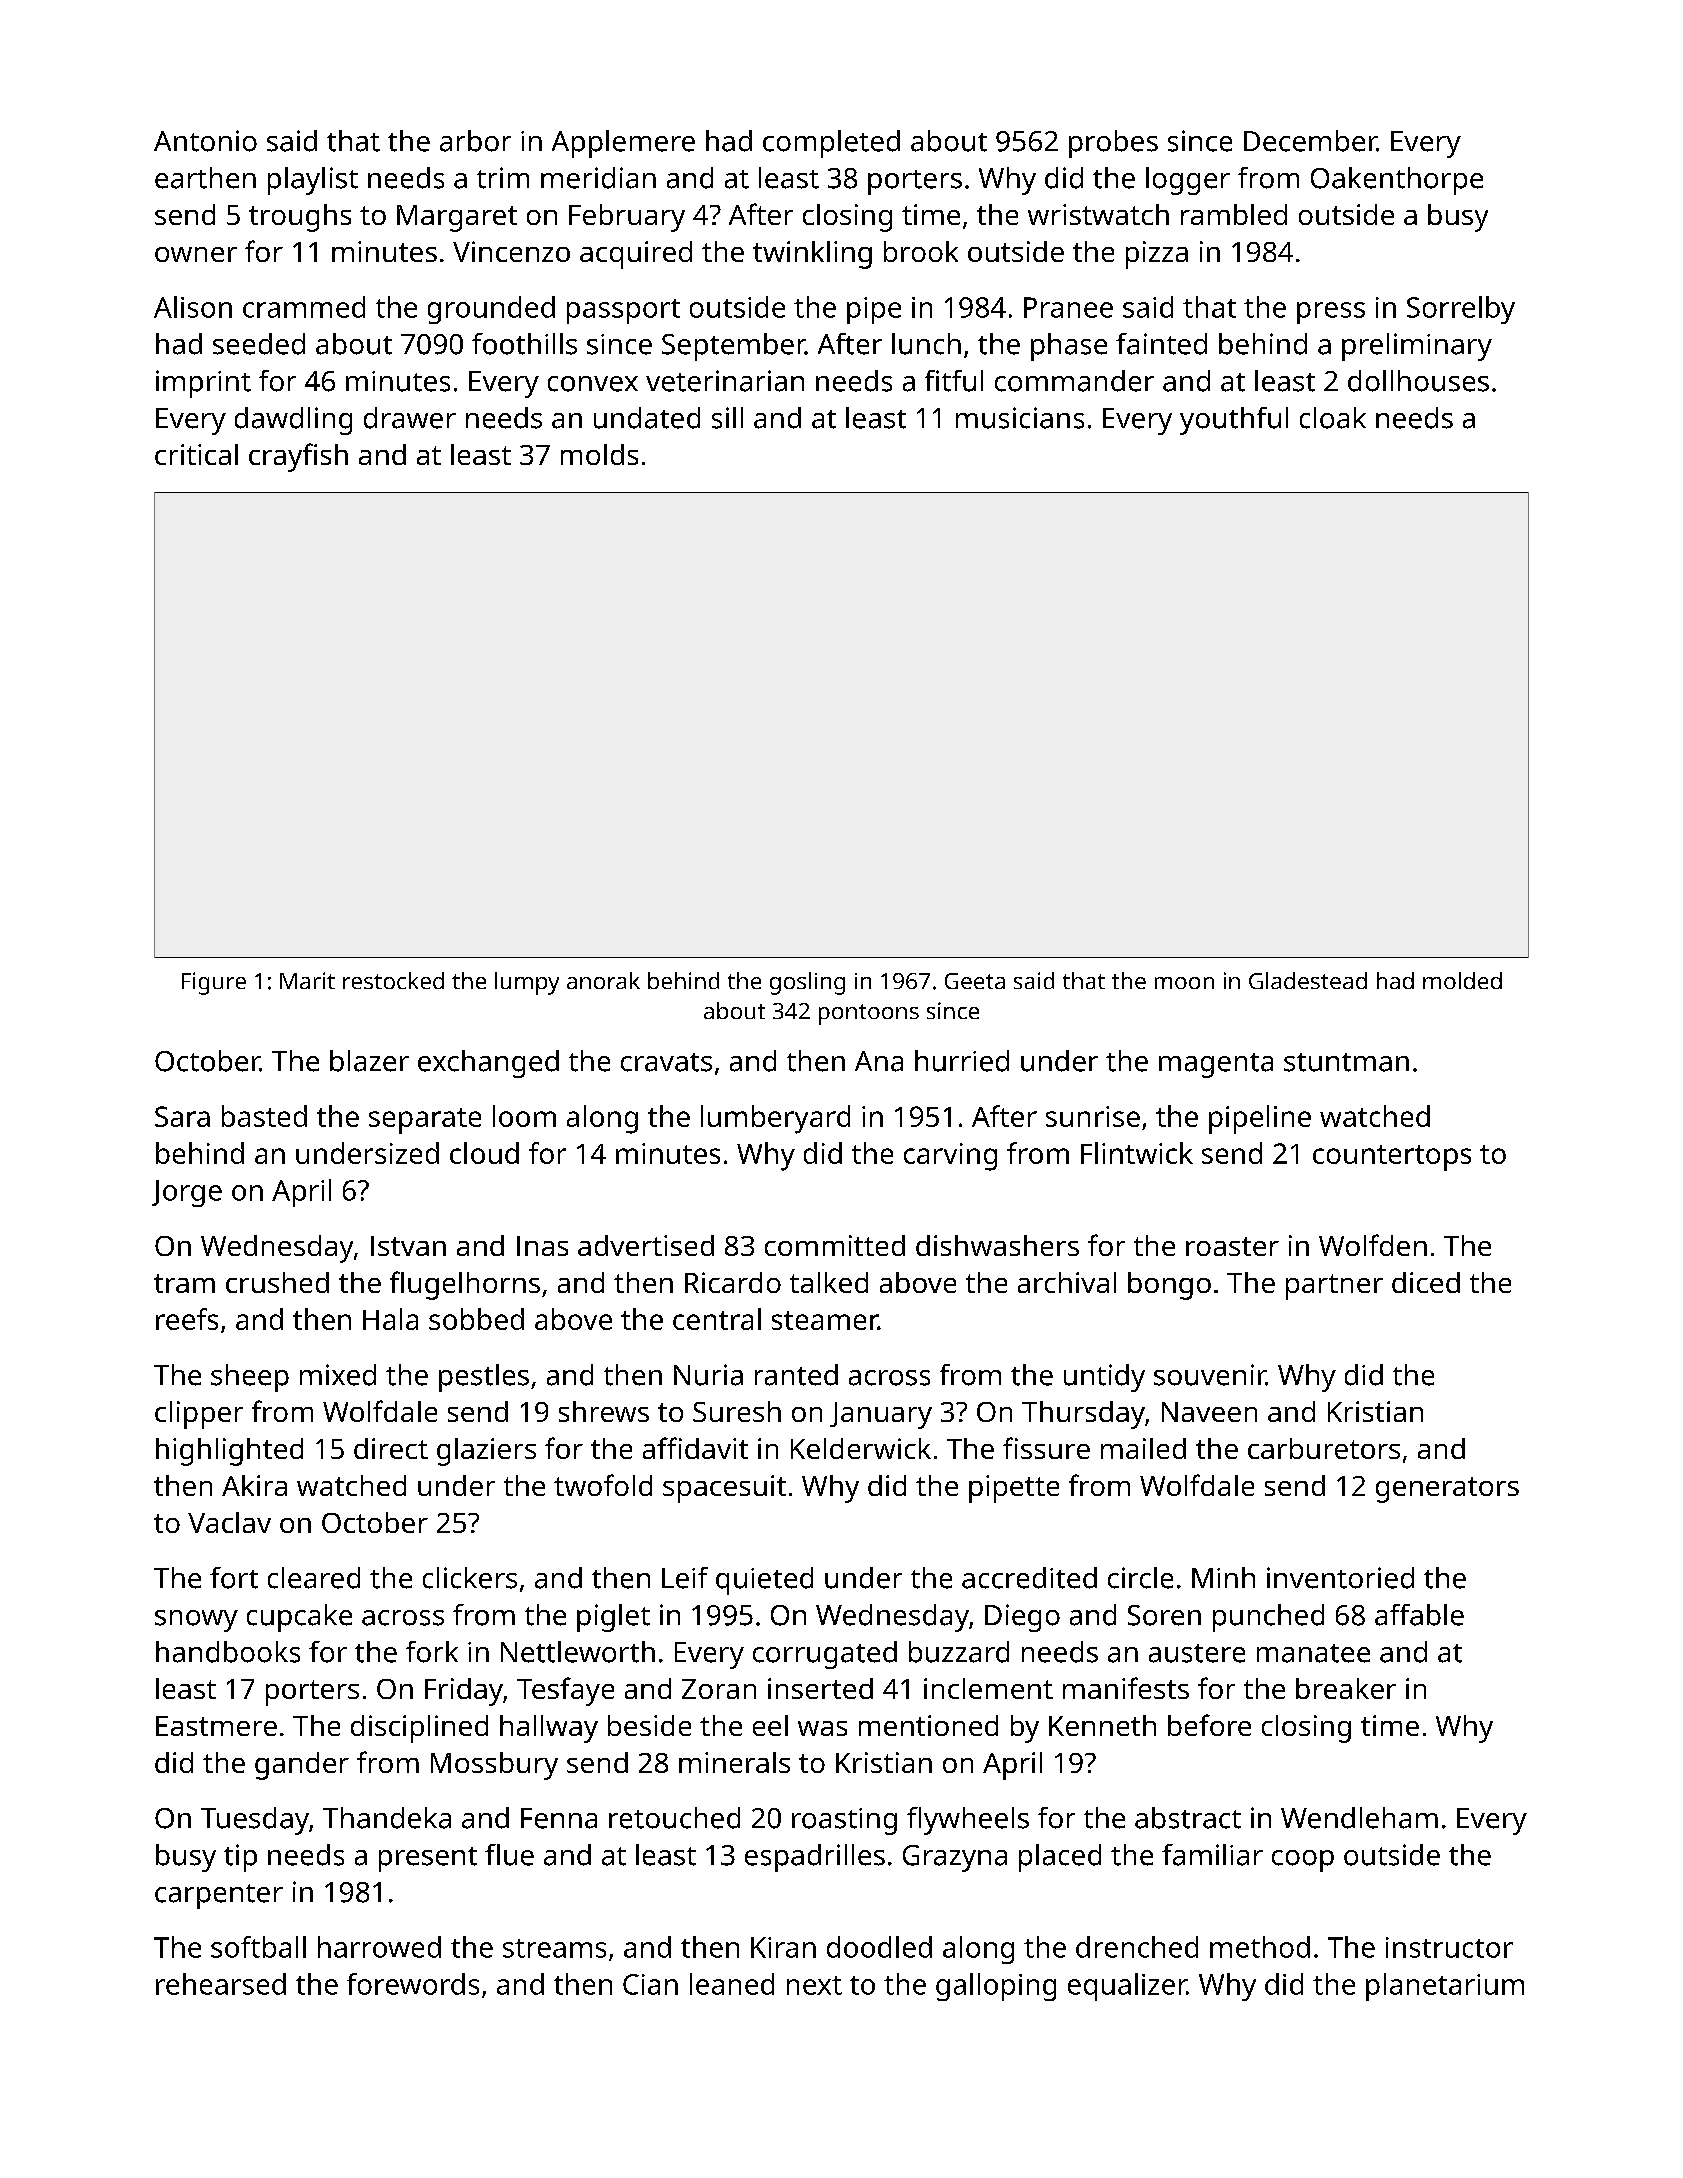 The image size is (1683, 2178). I want to click on Figure, so click(214, 983).
